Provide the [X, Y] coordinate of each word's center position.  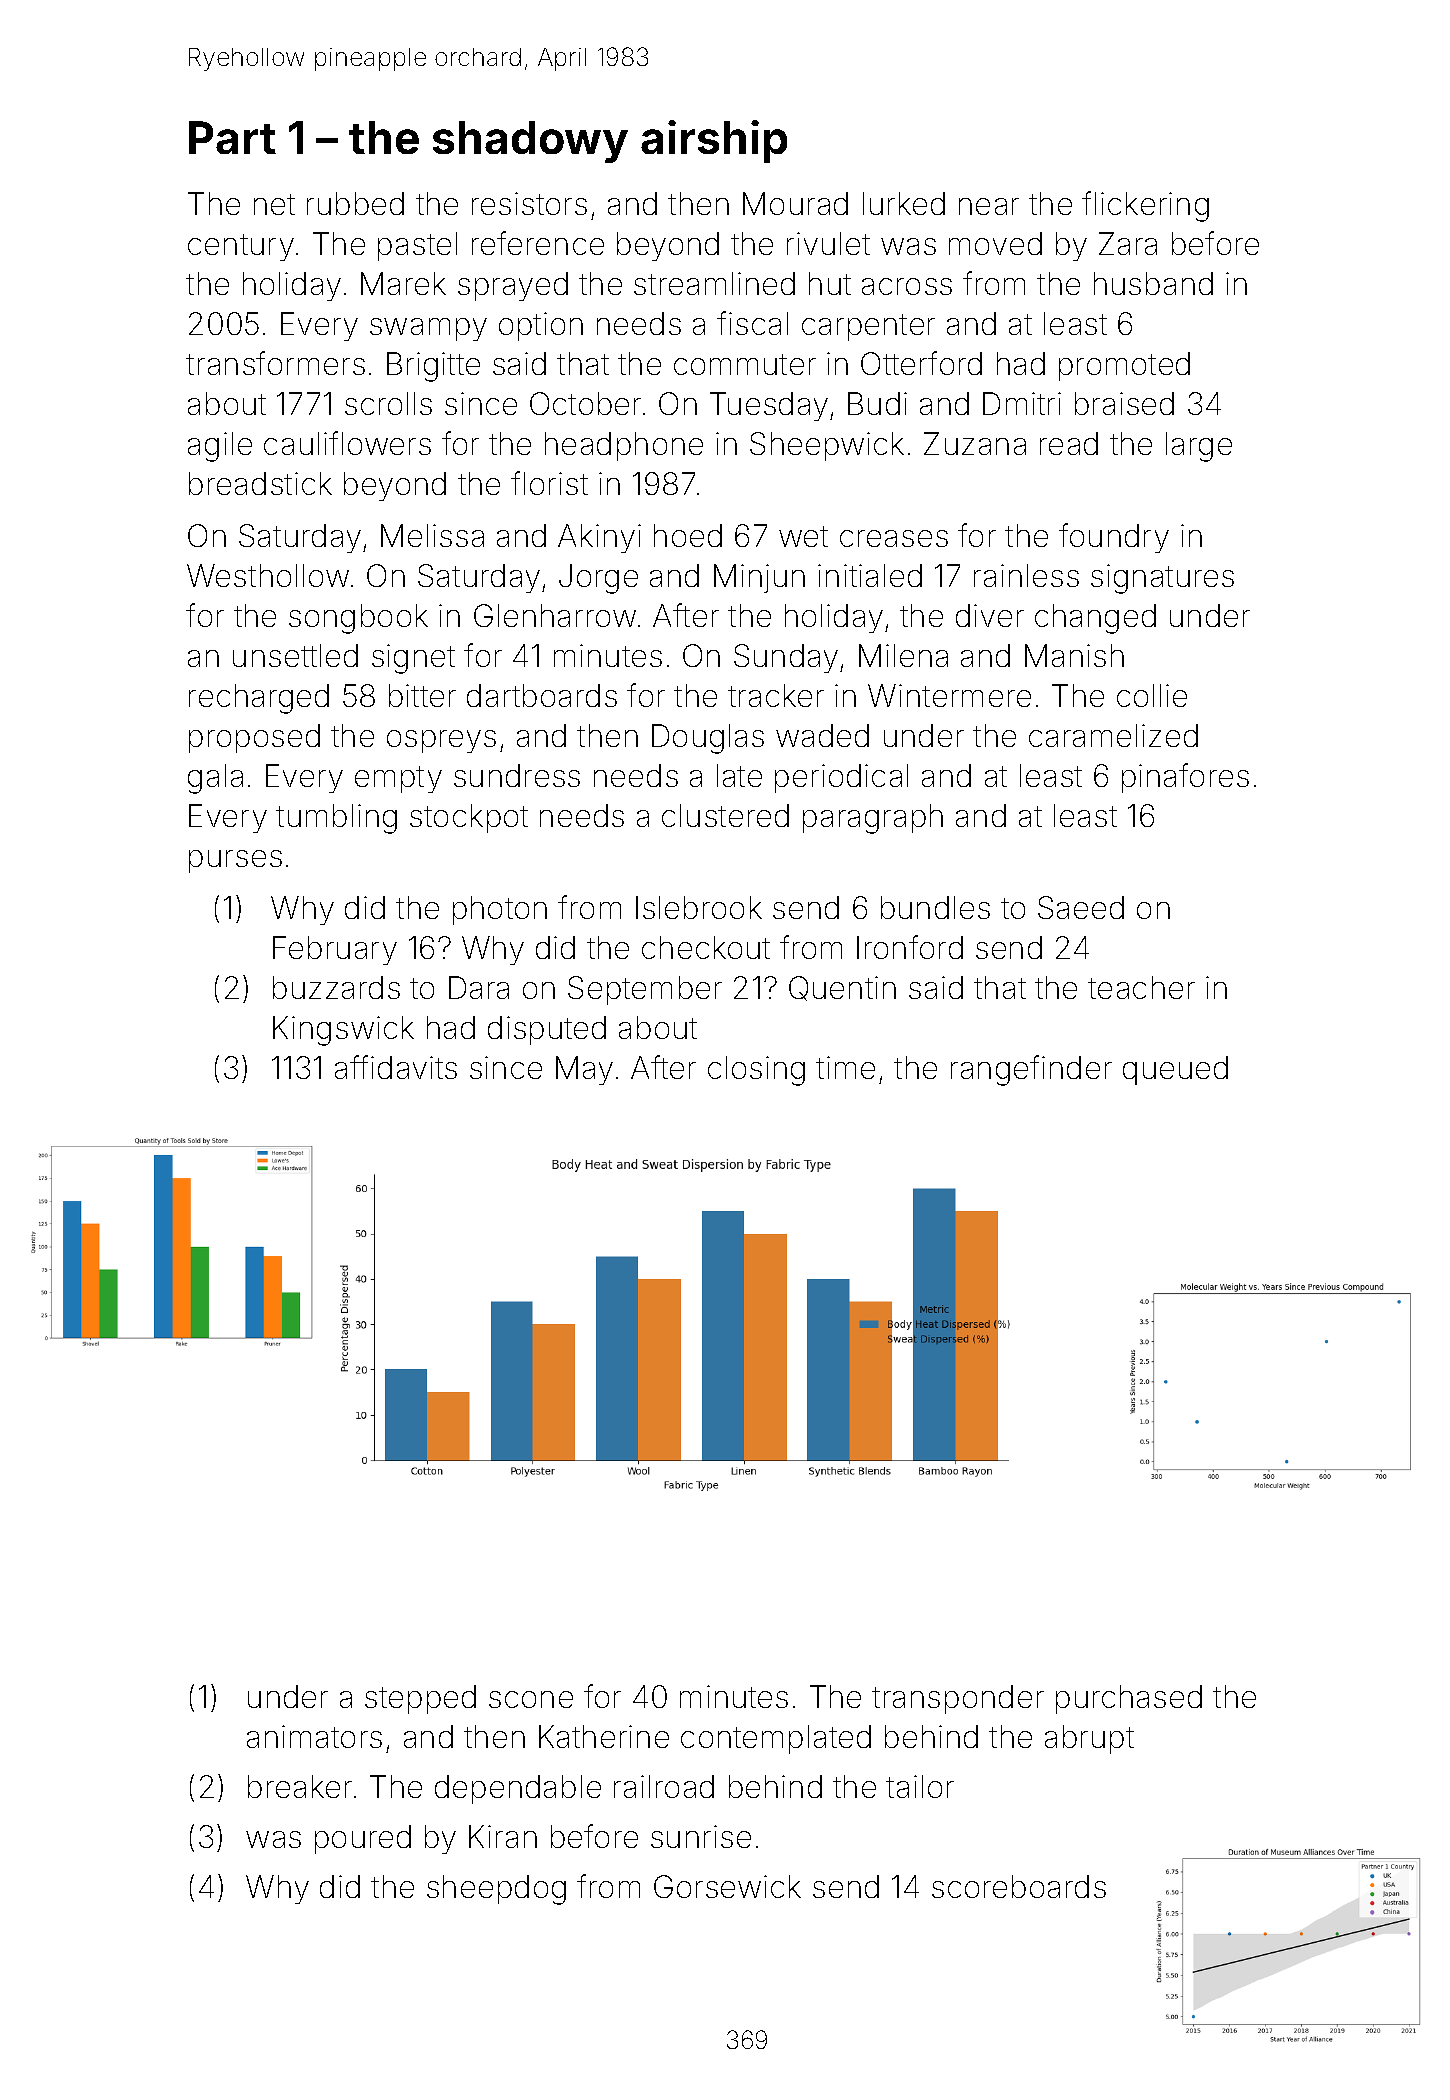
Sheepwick [827, 446]
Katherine [604, 1736]
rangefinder [1031, 1070]
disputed [547, 1030]
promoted [1124, 366]
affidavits [396, 1067]
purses [235, 861]
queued [1175, 1070]
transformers [275, 363]
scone [531, 1699]
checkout [706, 947]
